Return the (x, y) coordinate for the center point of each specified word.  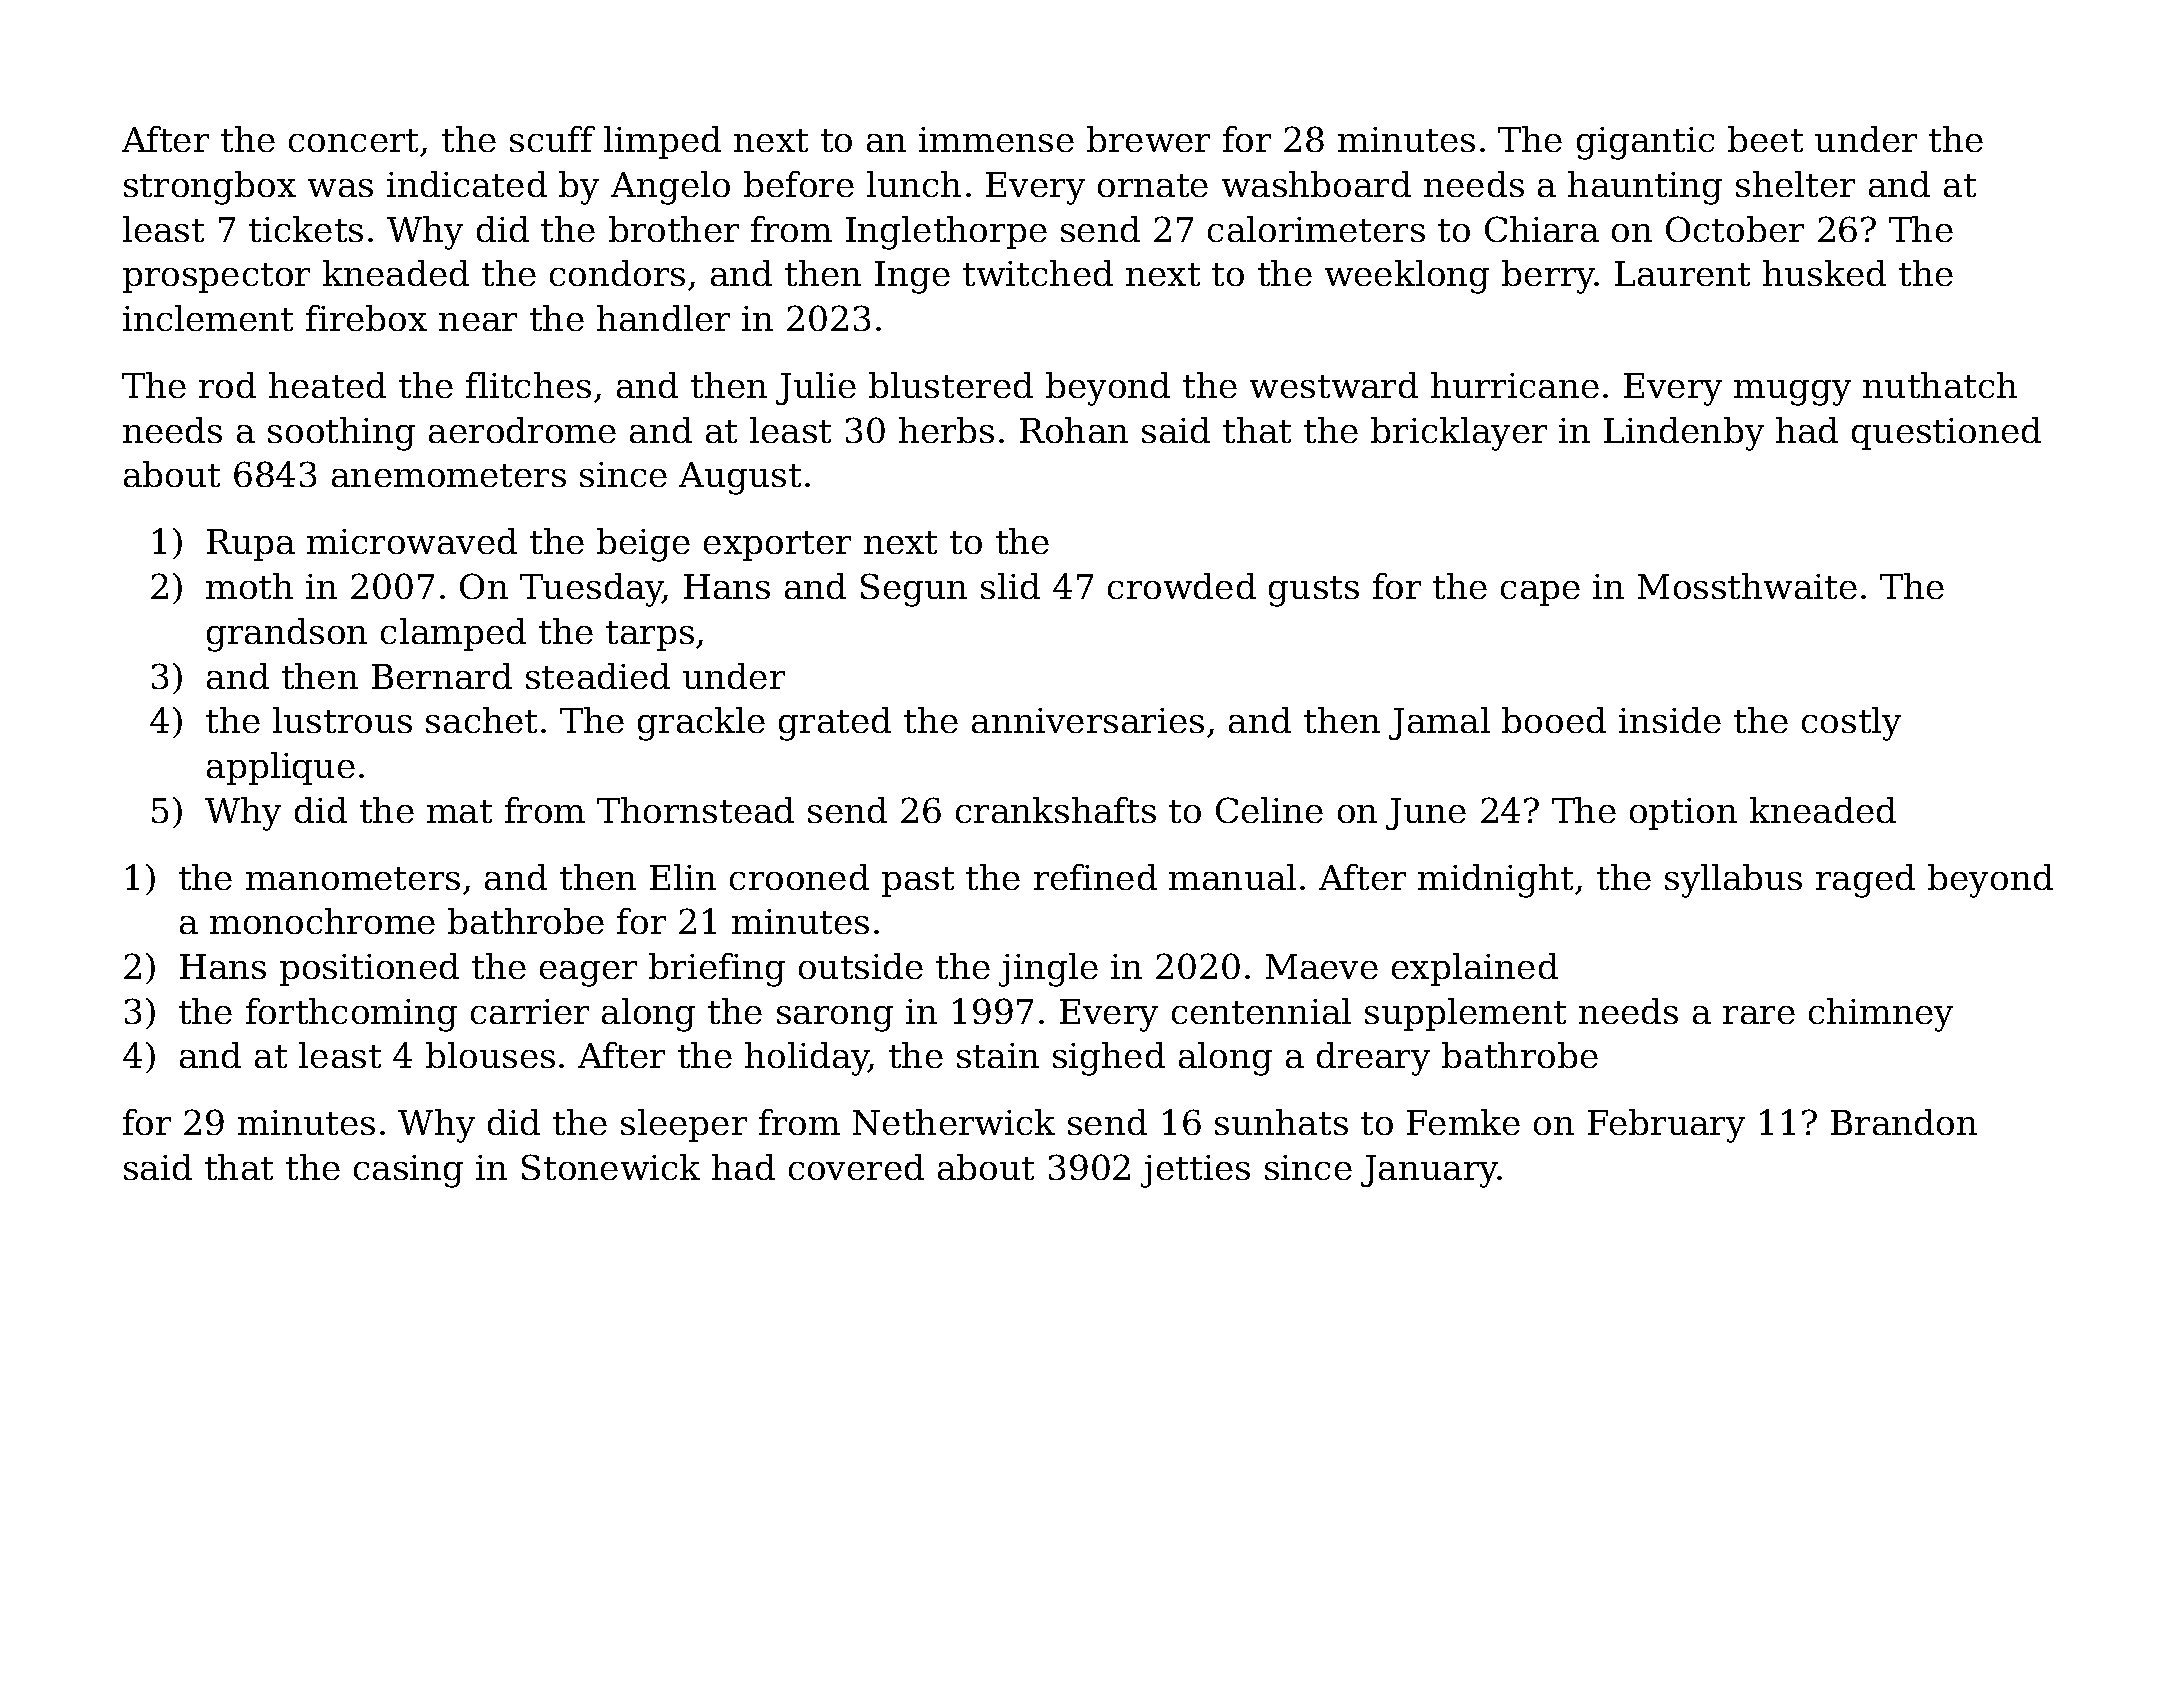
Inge (912, 277)
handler (663, 318)
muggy (1792, 393)
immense (996, 139)
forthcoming (351, 1015)
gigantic (1645, 143)
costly (1851, 724)
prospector (216, 278)
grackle (701, 724)
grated (835, 724)
